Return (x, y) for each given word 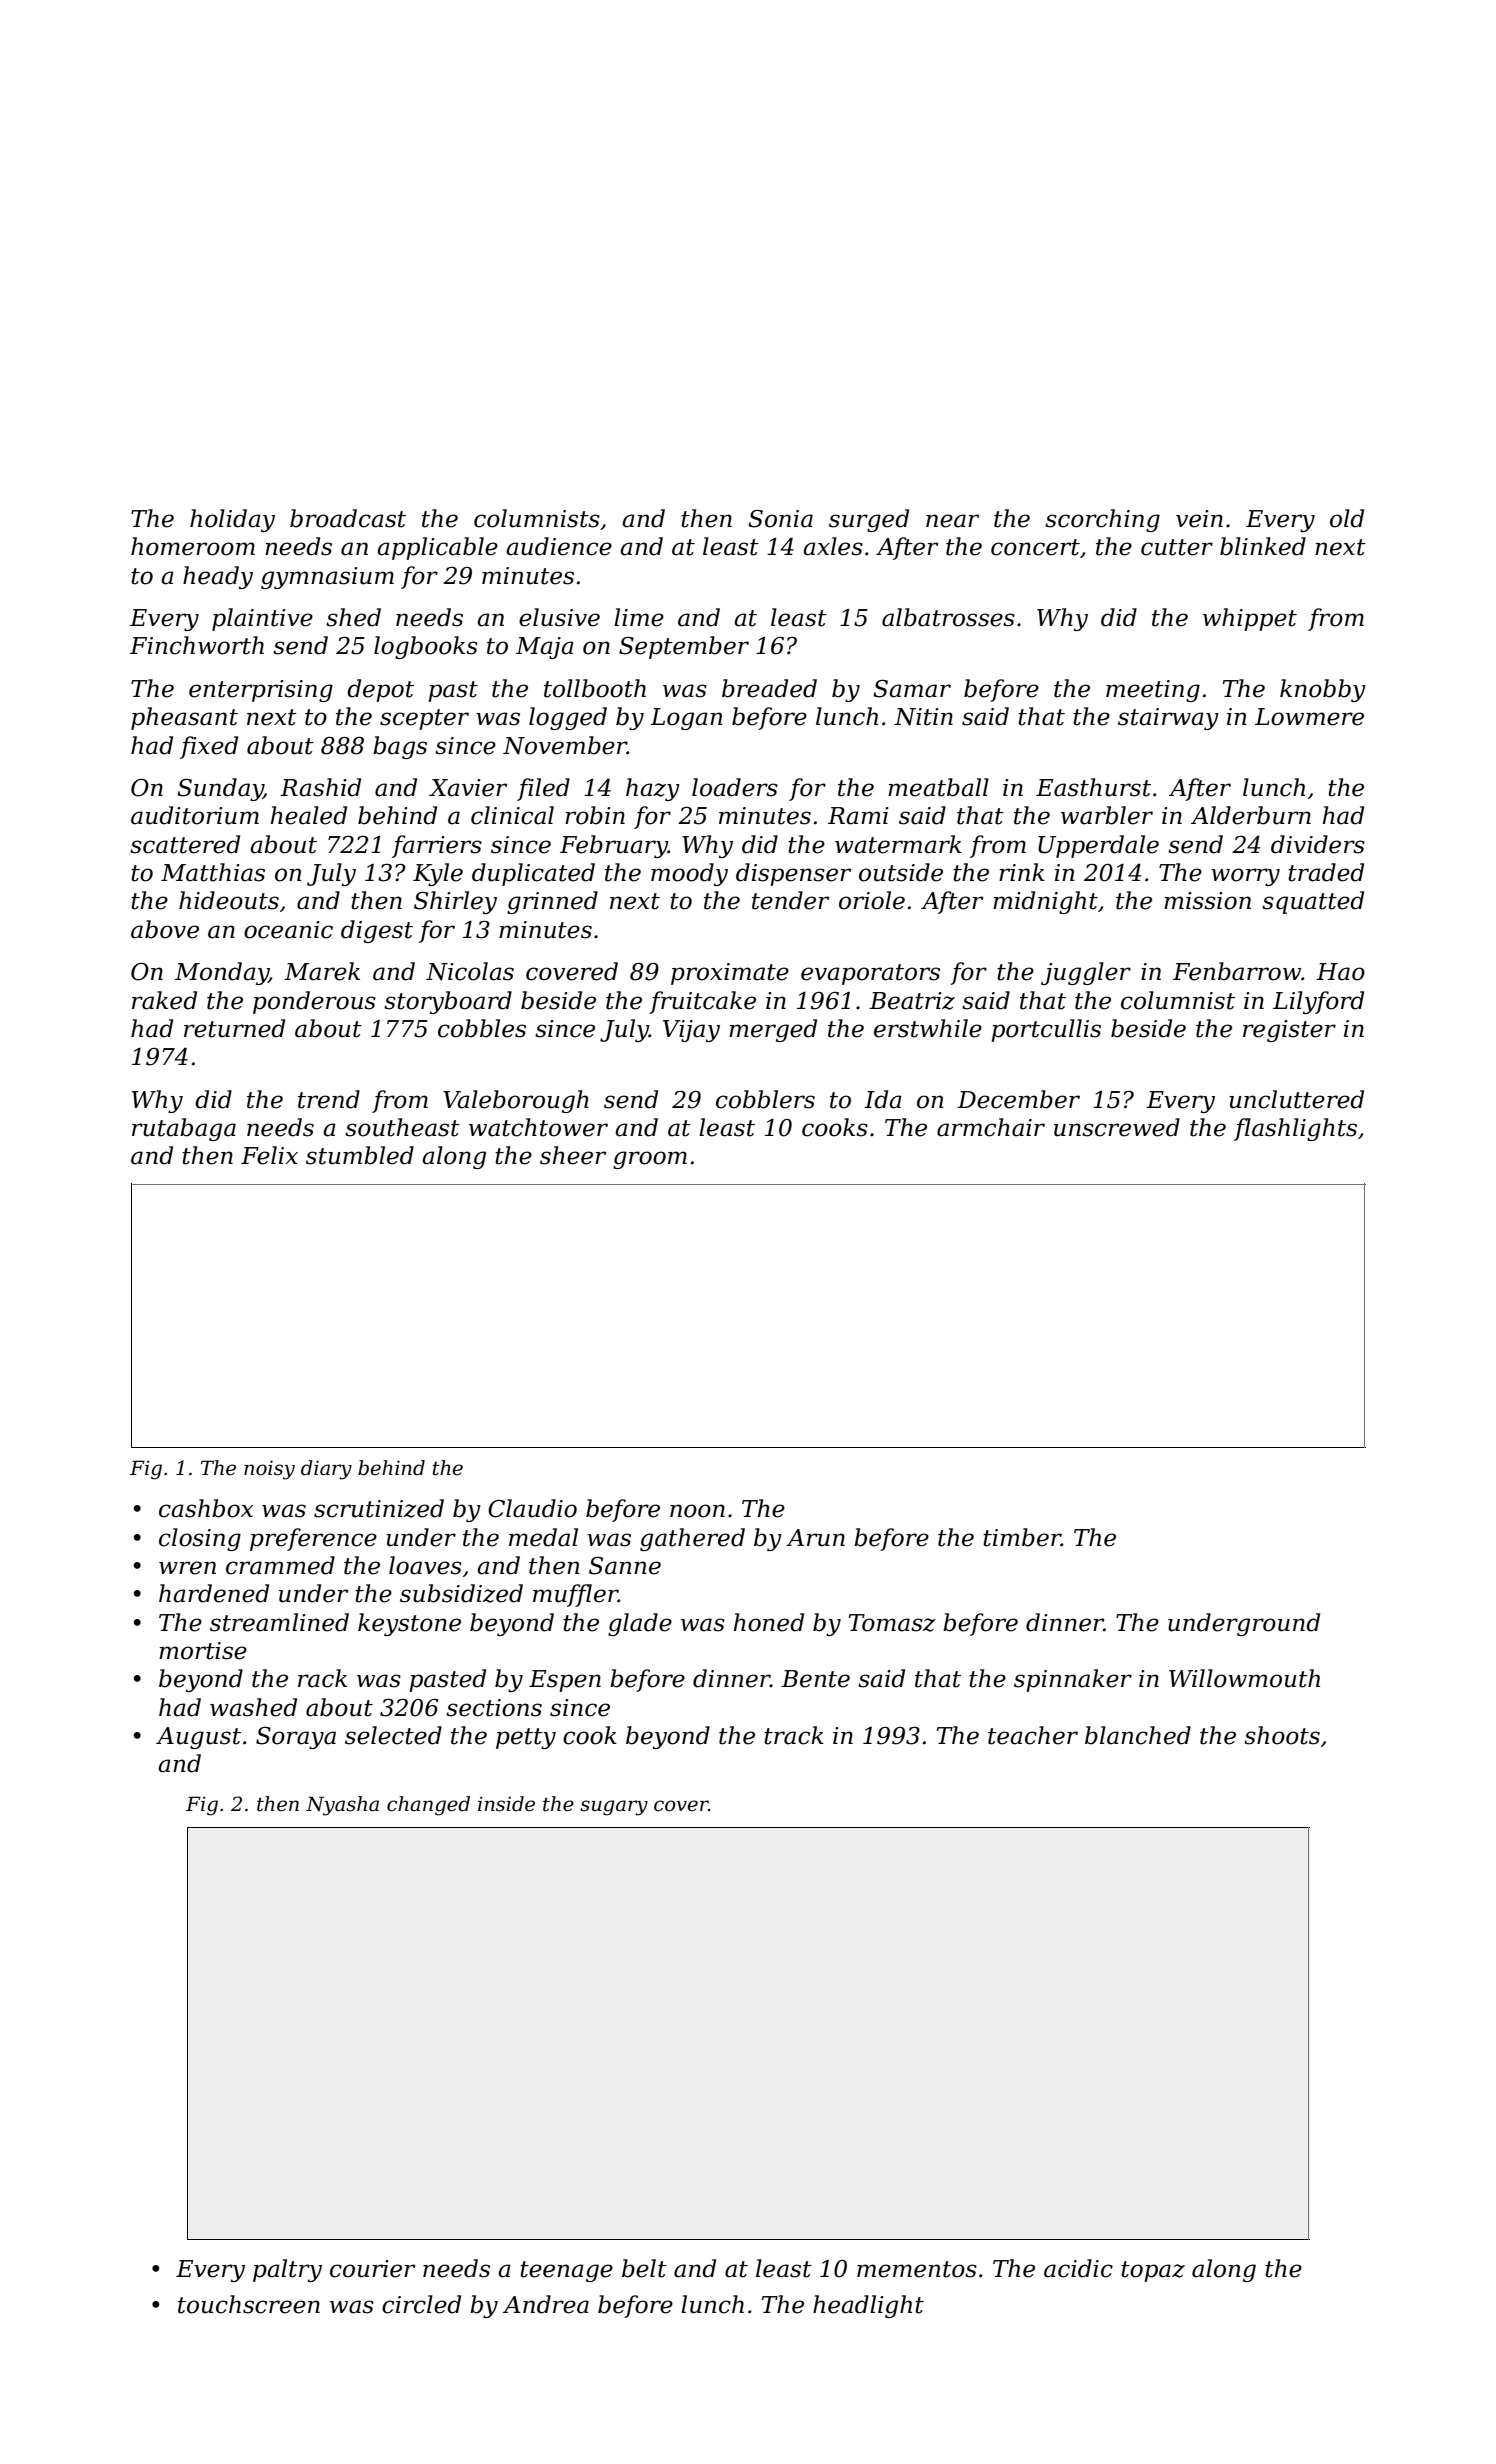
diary (326, 1470)
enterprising (261, 691)
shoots (1282, 1735)
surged (869, 520)
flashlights (1295, 1129)
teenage (566, 2271)
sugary (614, 1808)
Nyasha (342, 1806)
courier (372, 2269)
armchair (991, 1127)
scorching (1102, 520)
